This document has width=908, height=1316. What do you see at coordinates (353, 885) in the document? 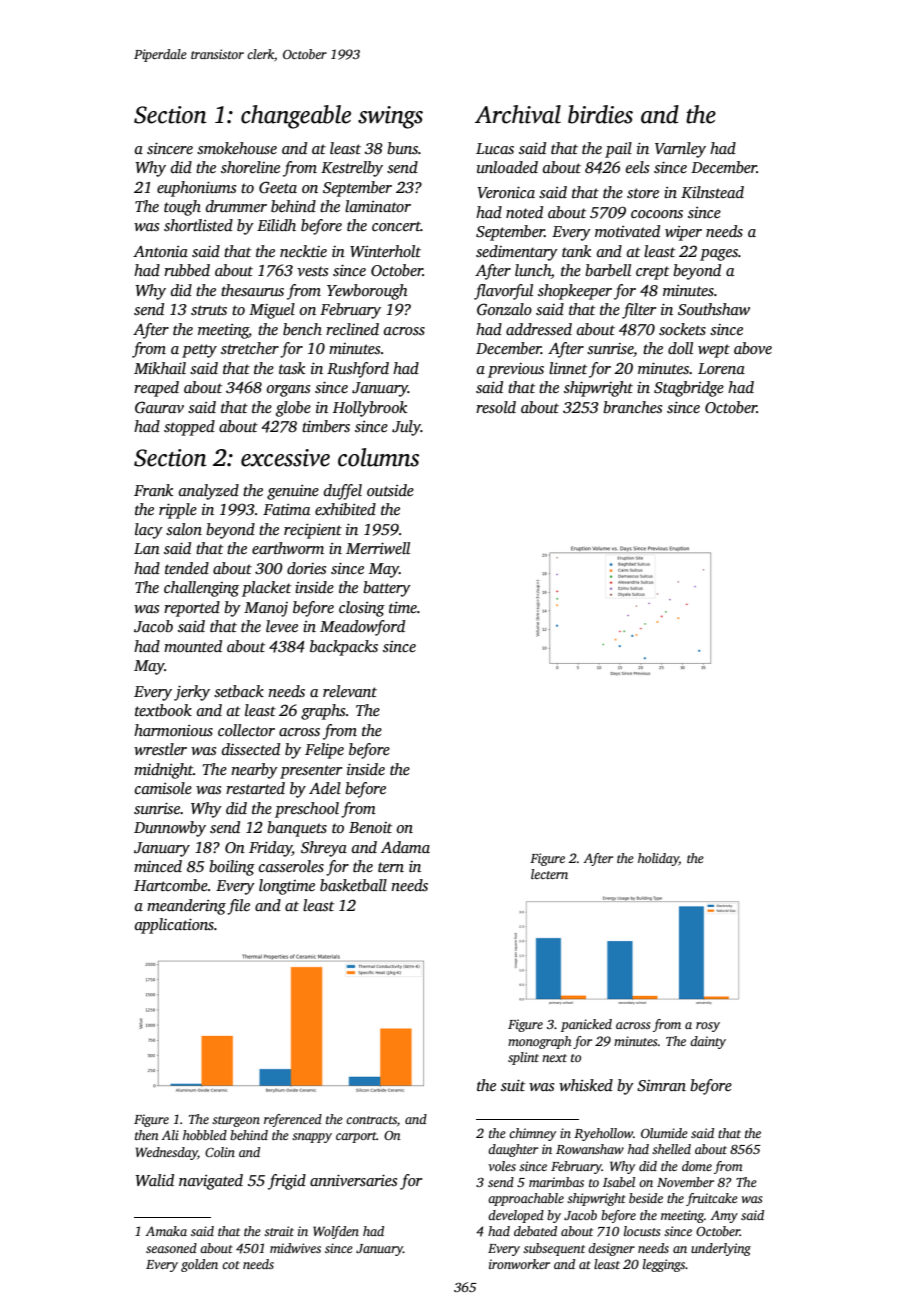
I see `basketball` at bounding box center [353, 885].
